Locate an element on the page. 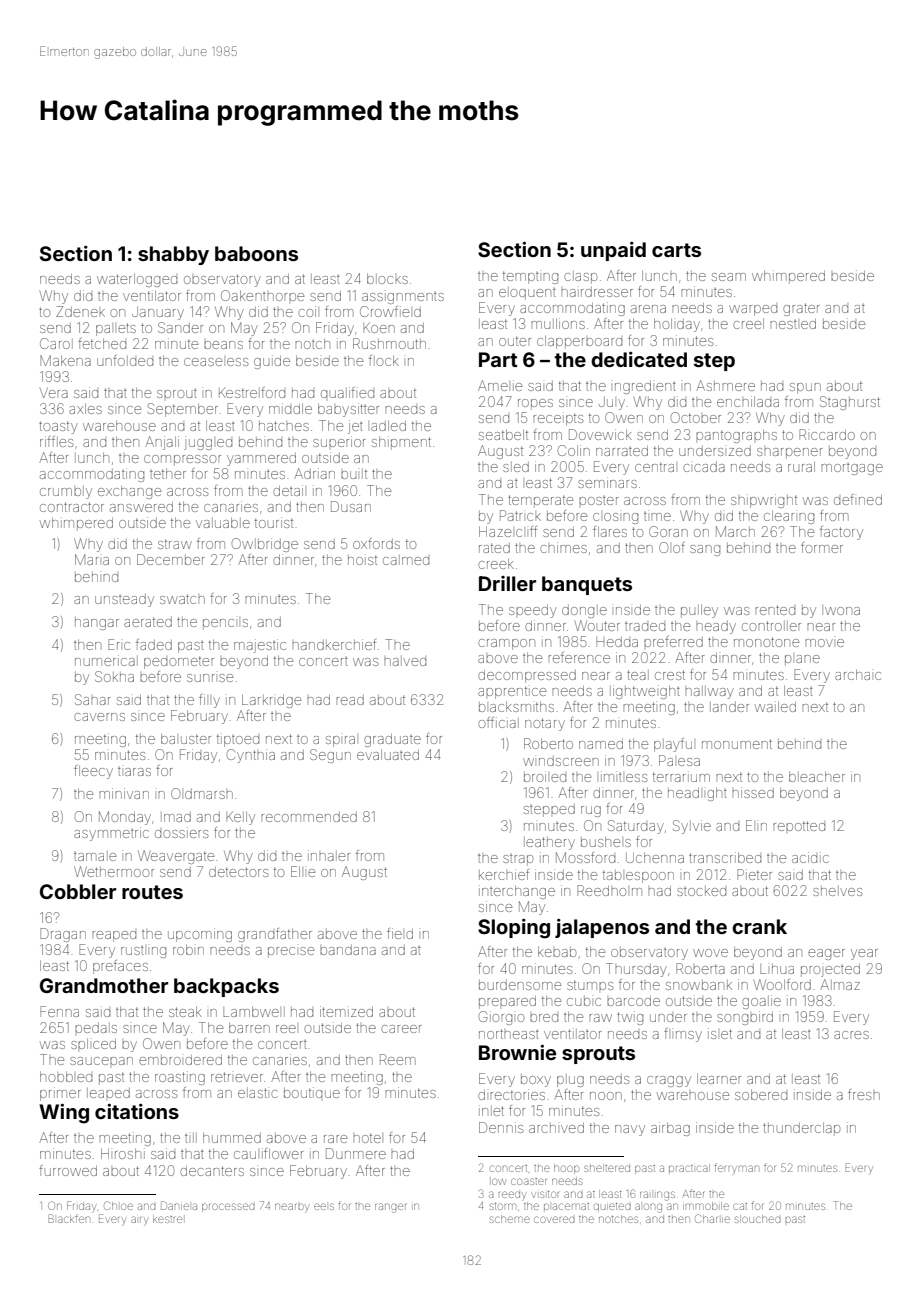  routes is located at coordinates (152, 892).
